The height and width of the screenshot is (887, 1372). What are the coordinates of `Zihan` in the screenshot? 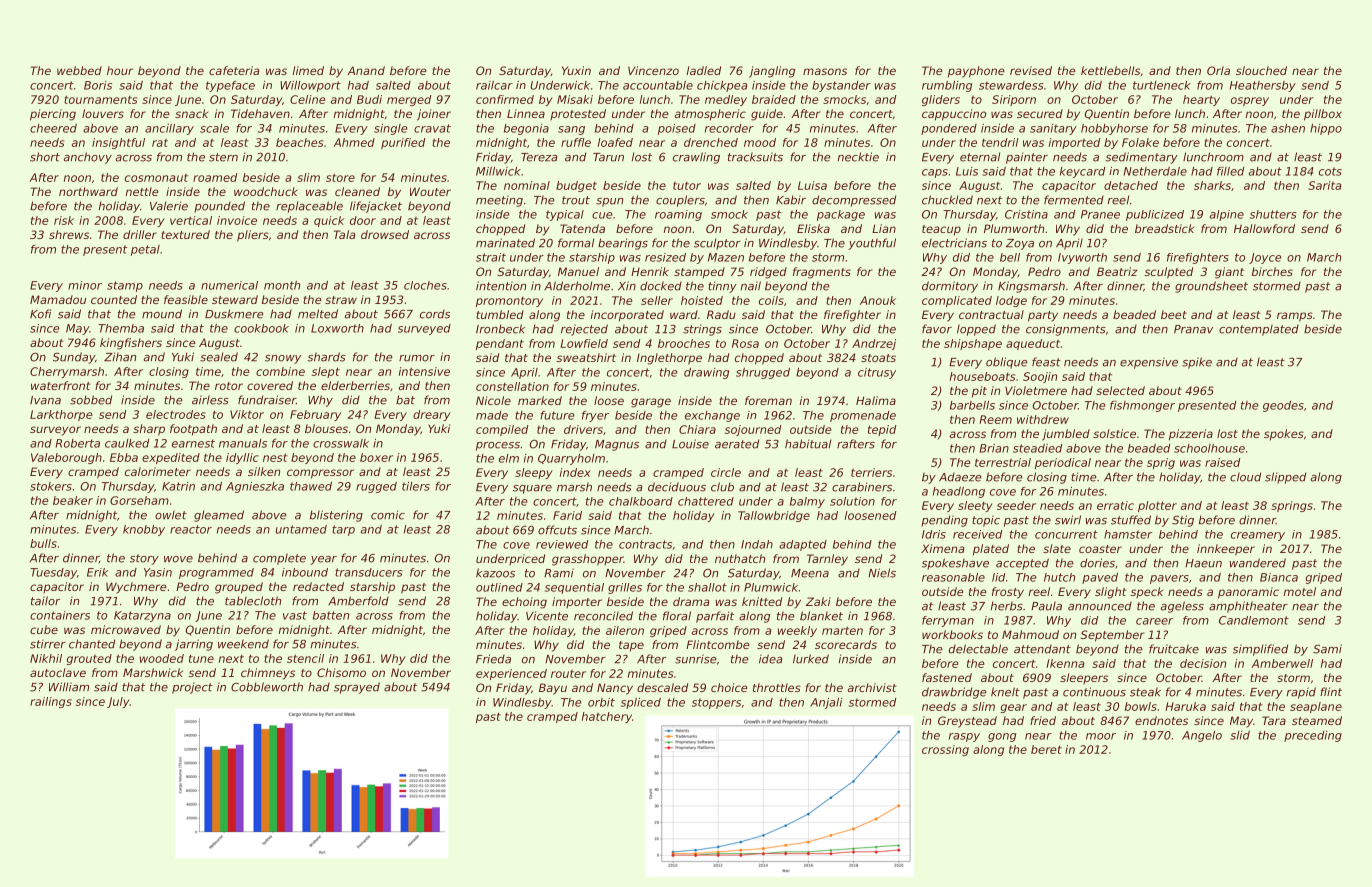 It's located at (120, 357).
